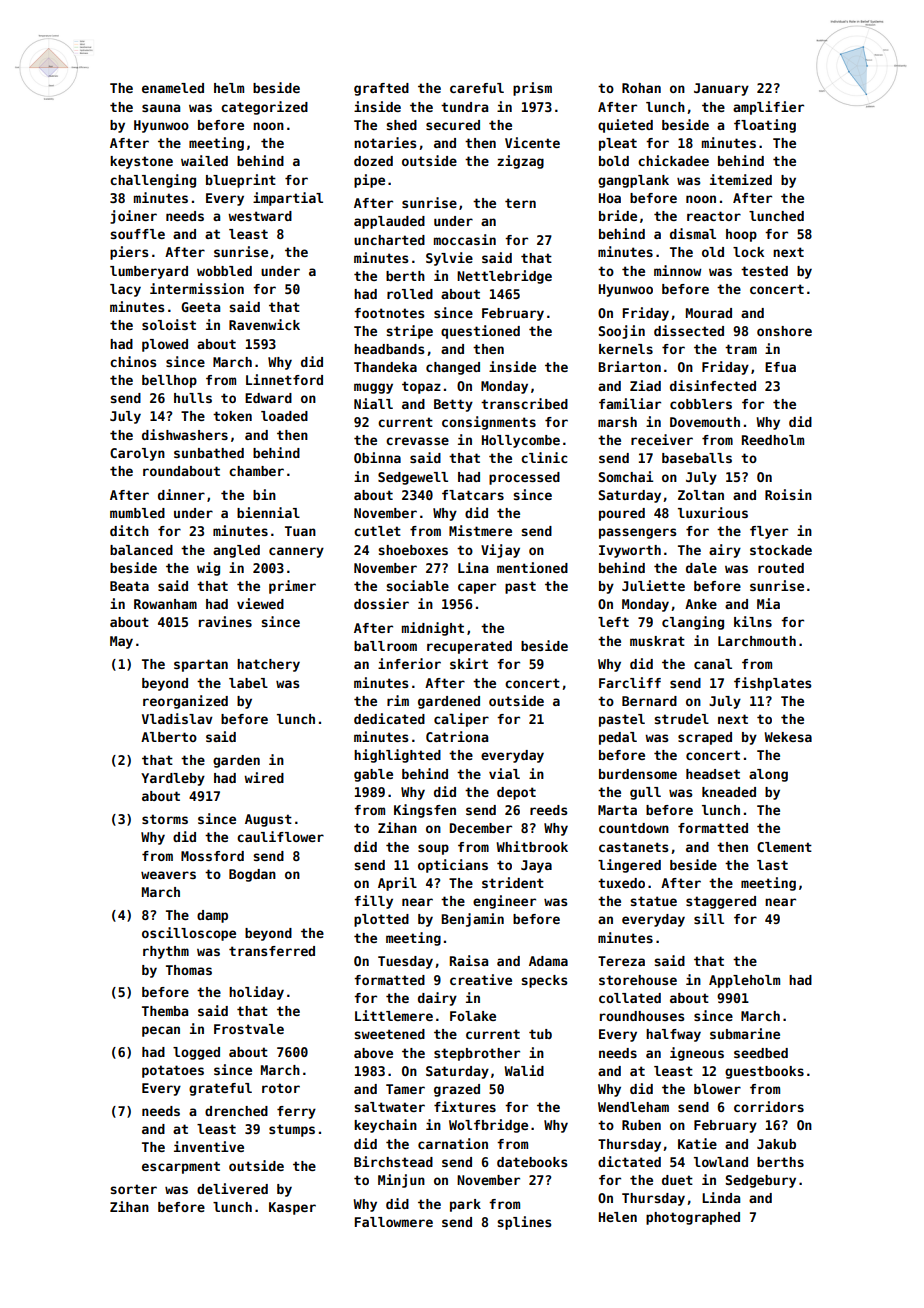  I want to click on Rohan, so click(641, 88).
